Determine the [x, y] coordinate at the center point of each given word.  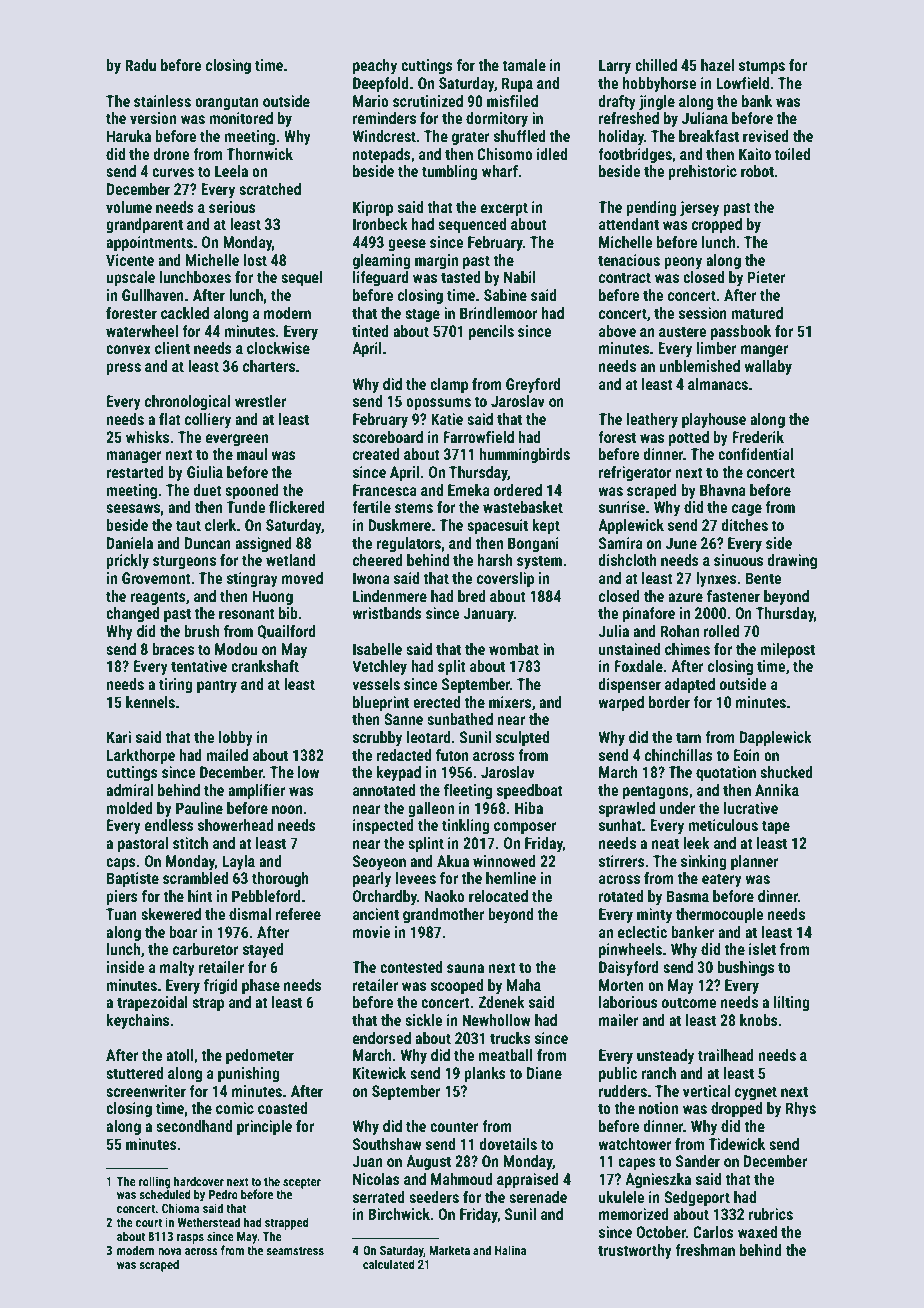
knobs [759, 1020]
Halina [510, 1250]
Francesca [385, 490]
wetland [290, 560]
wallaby [768, 367]
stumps [762, 67]
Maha [524, 985]
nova [169, 1251]
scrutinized [428, 101]
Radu [140, 65]
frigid [221, 986]
